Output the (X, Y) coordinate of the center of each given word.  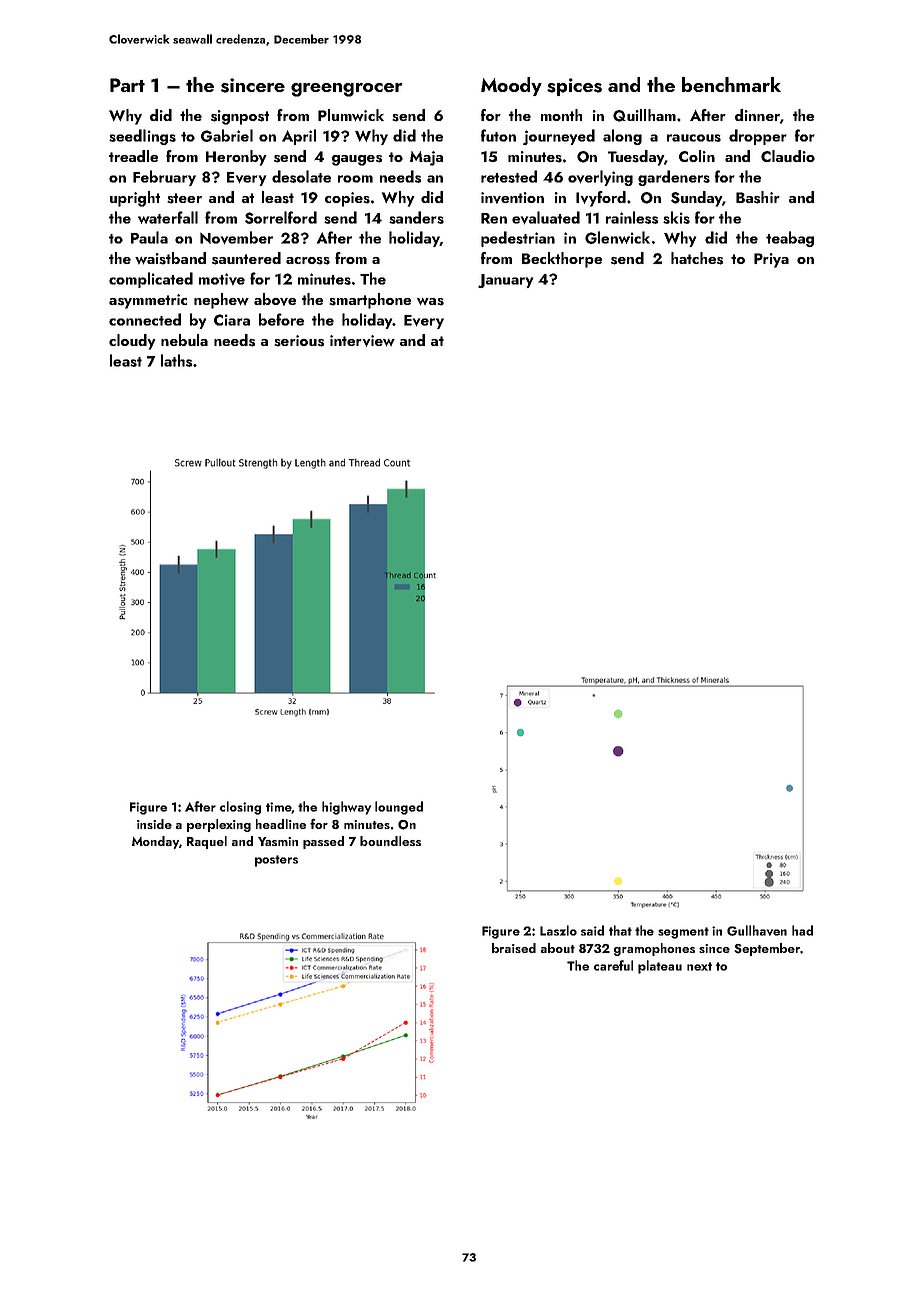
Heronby (236, 158)
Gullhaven (757, 930)
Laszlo (558, 930)
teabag (790, 239)
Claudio (788, 156)
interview (362, 341)
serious (299, 341)
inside (154, 824)
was (430, 302)
